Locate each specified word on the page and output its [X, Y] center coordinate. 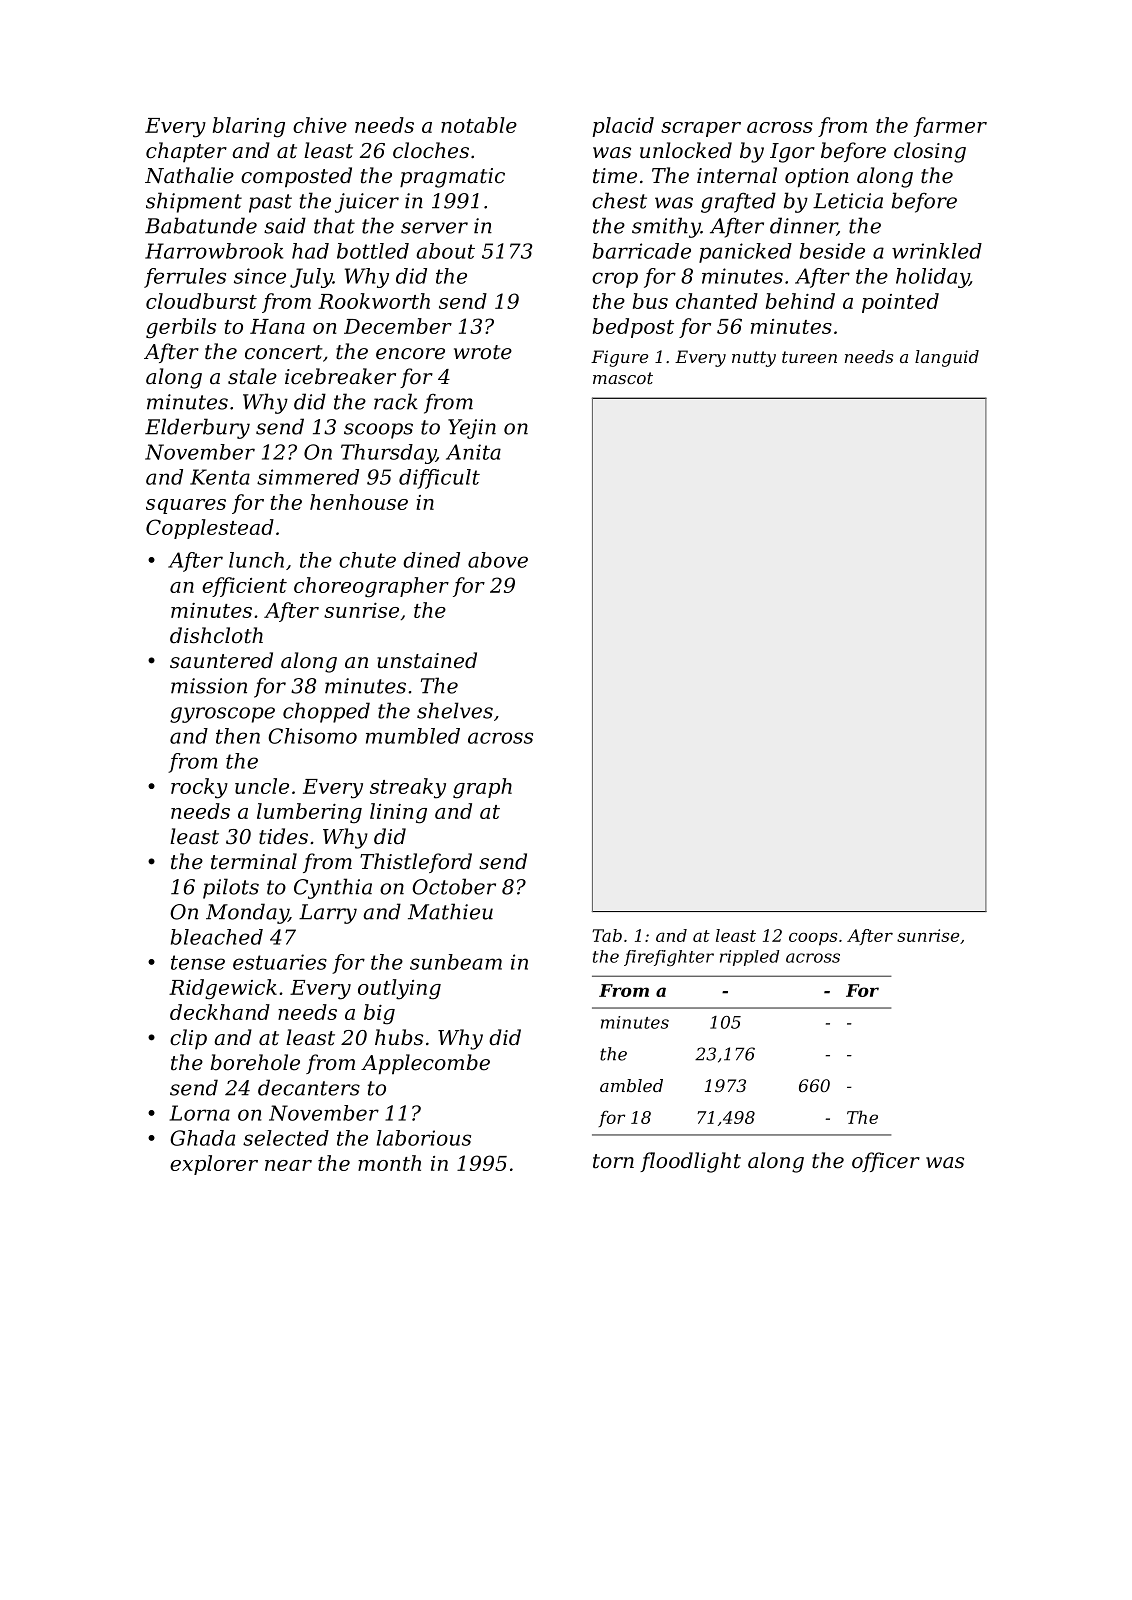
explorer [214, 1165]
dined [431, 560]
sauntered [221, 660]
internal [737, 175]
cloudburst [201, 301]
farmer [950, 127]
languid [947, 358]
